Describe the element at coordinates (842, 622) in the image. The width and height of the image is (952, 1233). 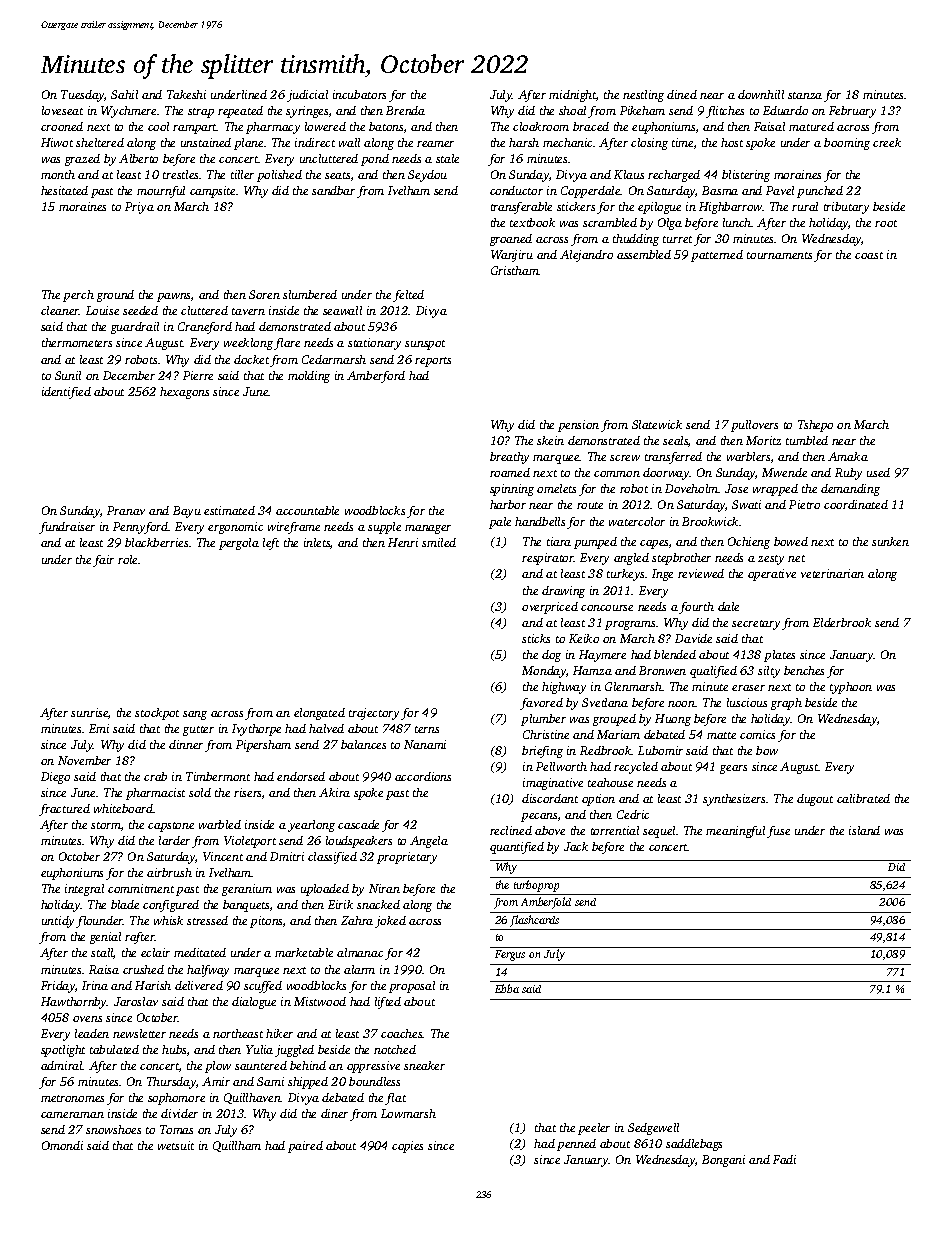
I see `Elderbrook` at that location.
